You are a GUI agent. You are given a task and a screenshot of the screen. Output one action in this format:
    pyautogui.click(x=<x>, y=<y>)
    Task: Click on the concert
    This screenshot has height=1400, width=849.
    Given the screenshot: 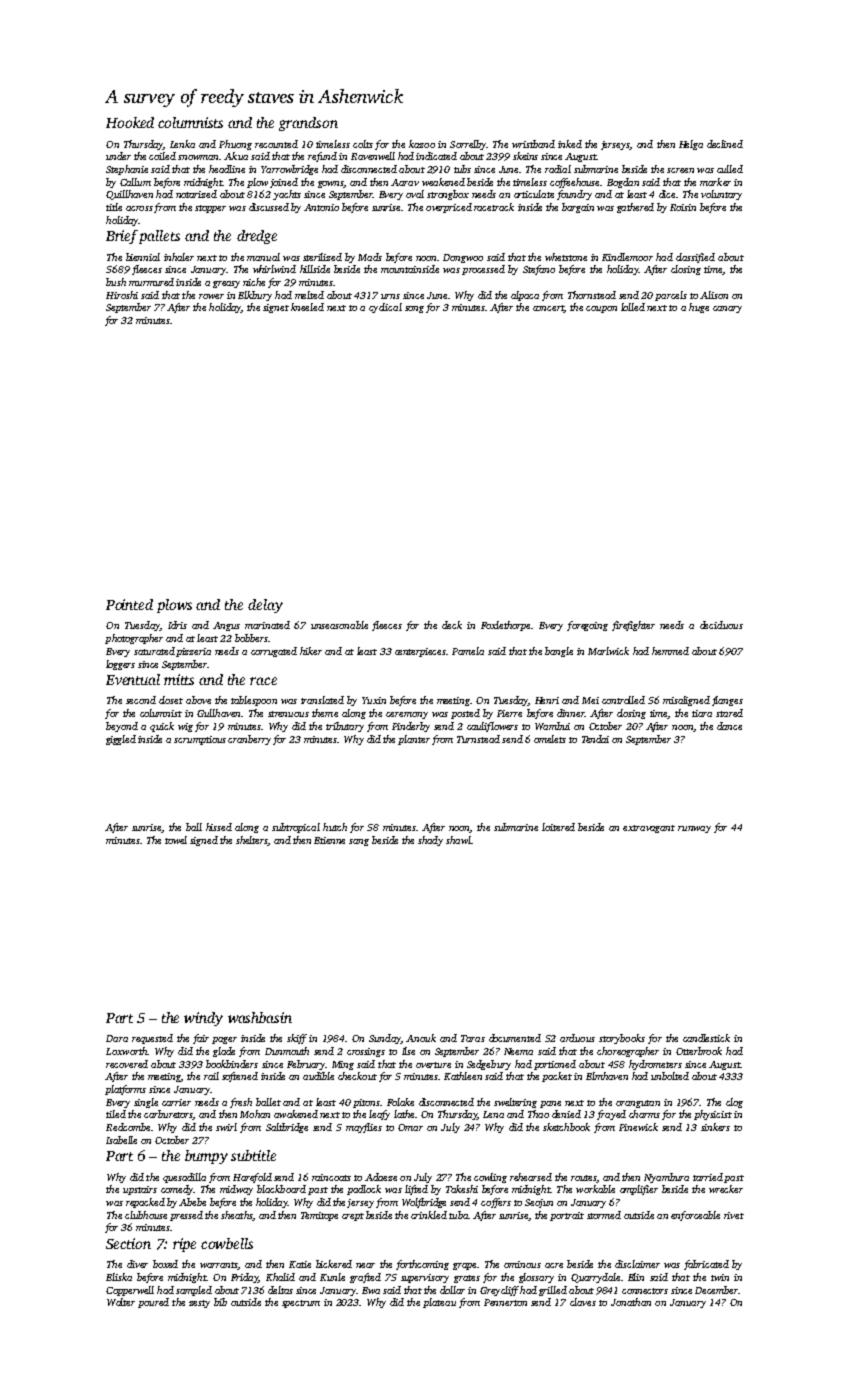 What is the action you would take?
    pyautogui.click(x=548, y=309)
